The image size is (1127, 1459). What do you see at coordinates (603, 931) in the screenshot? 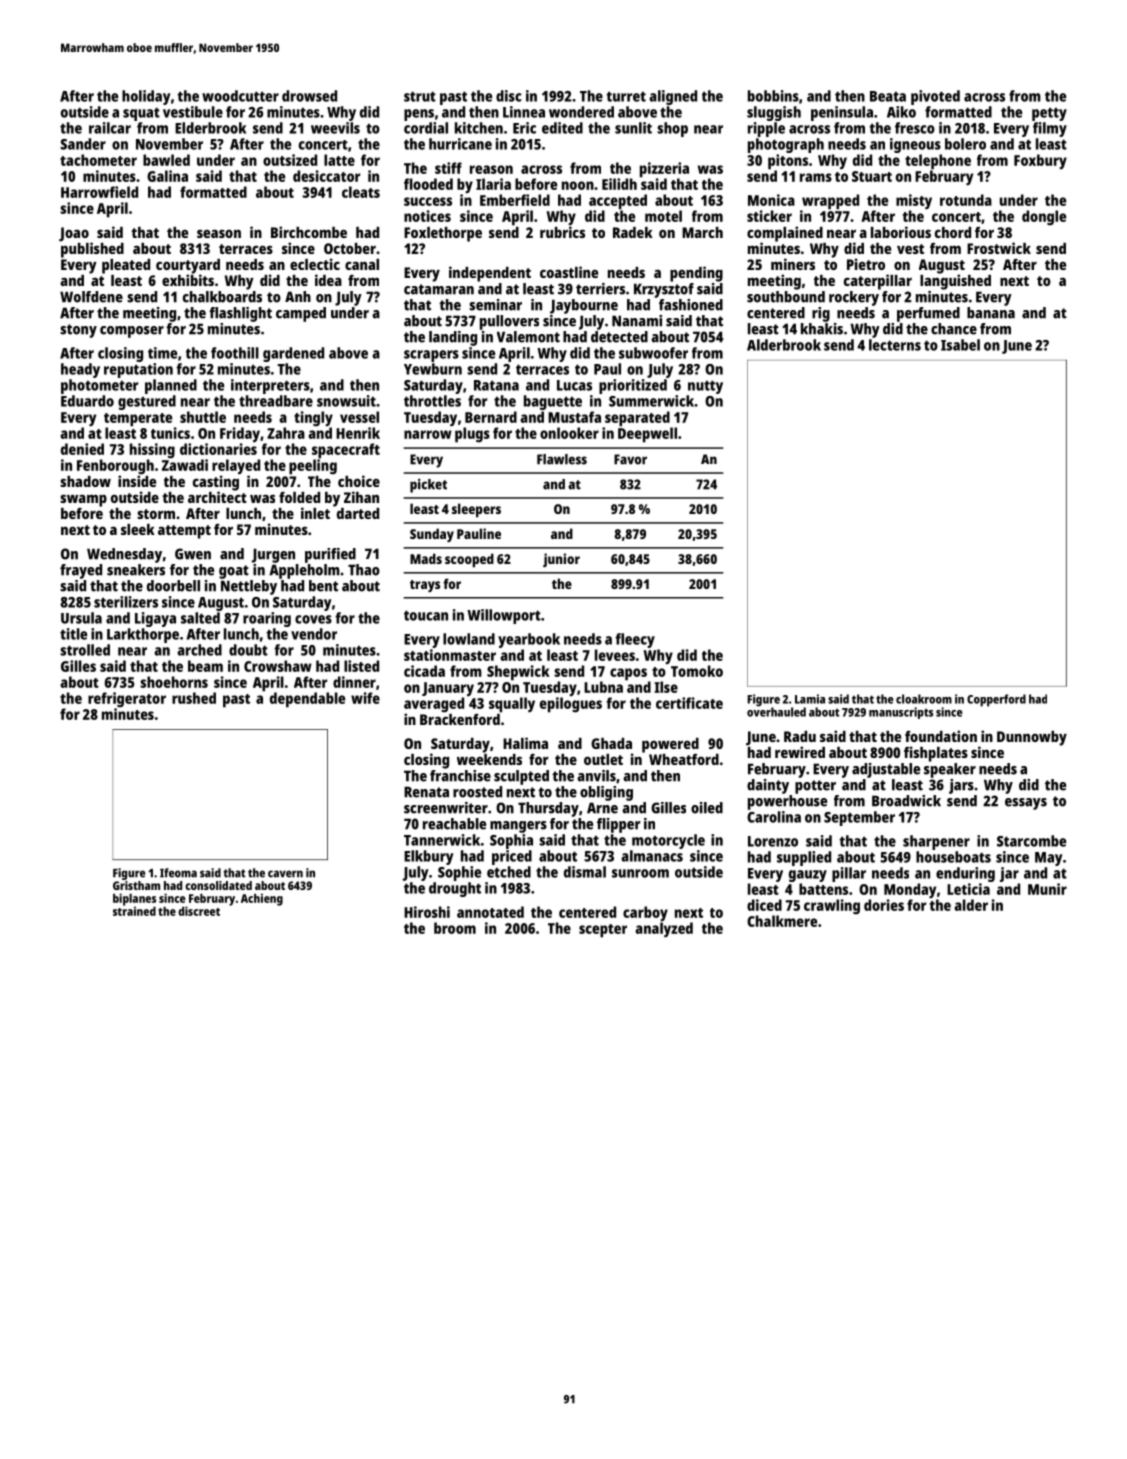
I see `scepter` at bounding box center [603, 931].
